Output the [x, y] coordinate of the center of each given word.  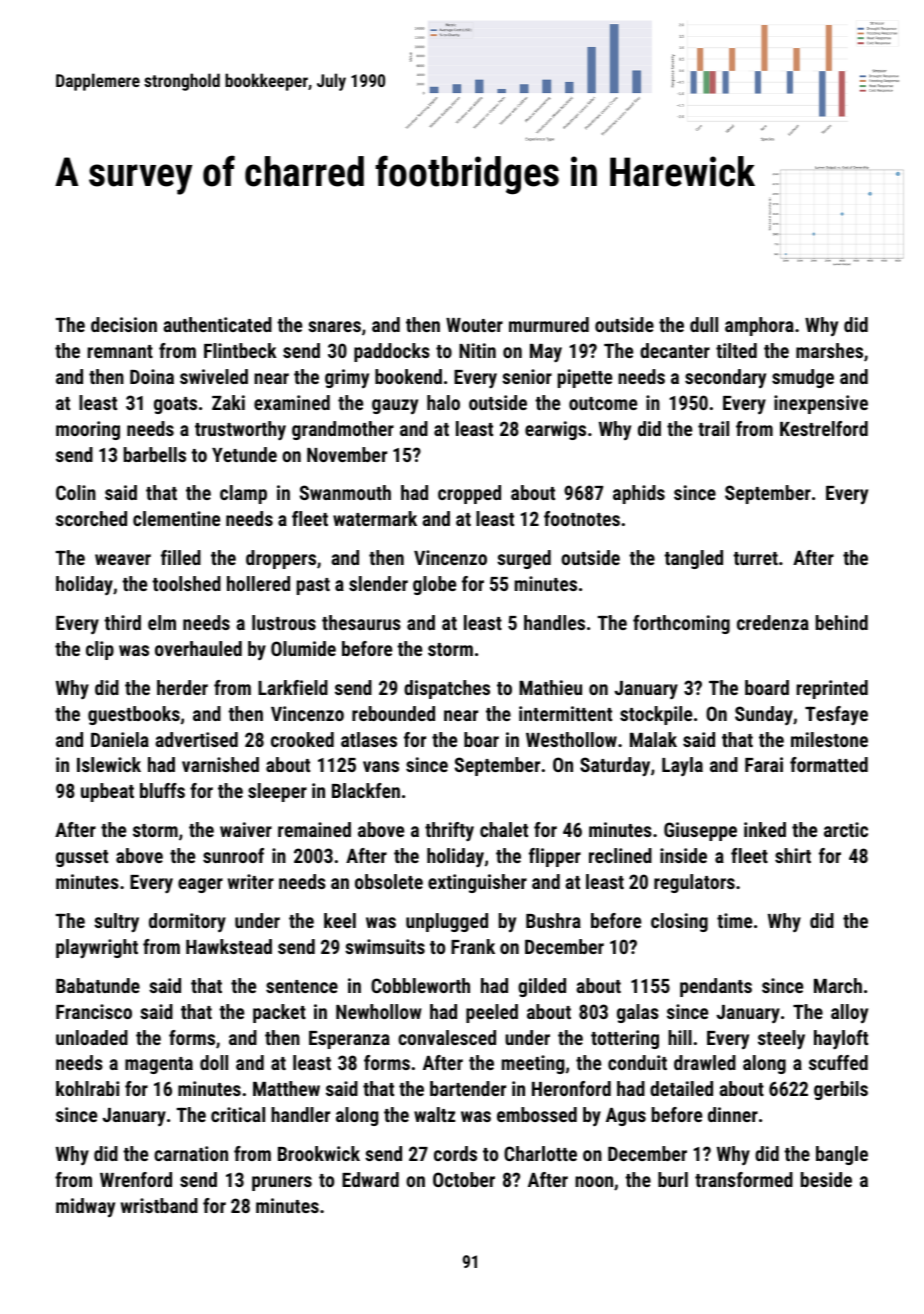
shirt [793, 855]
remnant [120, 351]
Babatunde [98, 985]
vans [381, 766]
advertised [197, 739]
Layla [682, 766]
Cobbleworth [420, 985]
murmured [549, 324]
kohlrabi [87, 1088]
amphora [759, 326]
